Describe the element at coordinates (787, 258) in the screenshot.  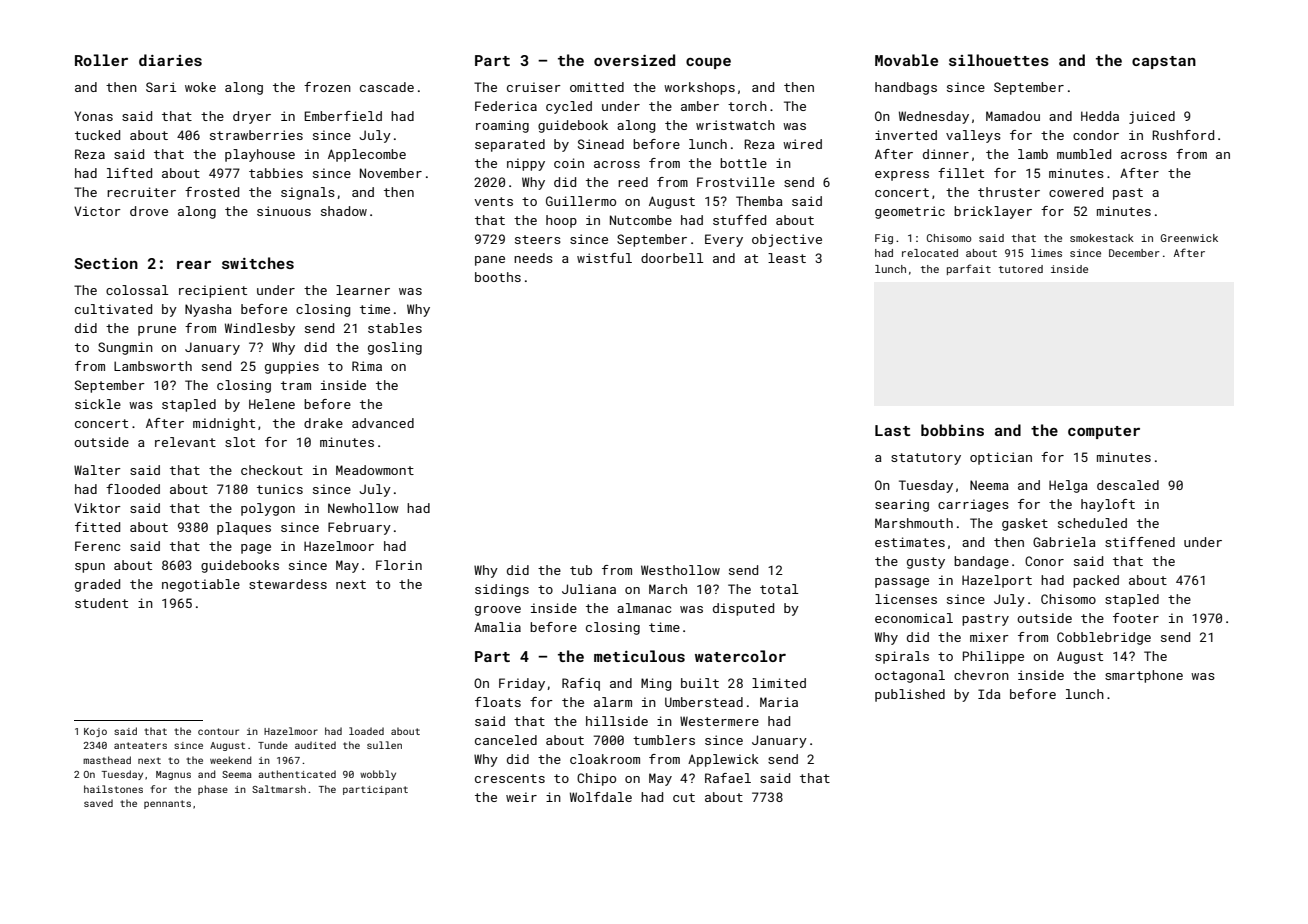
I see `least` at that location.
